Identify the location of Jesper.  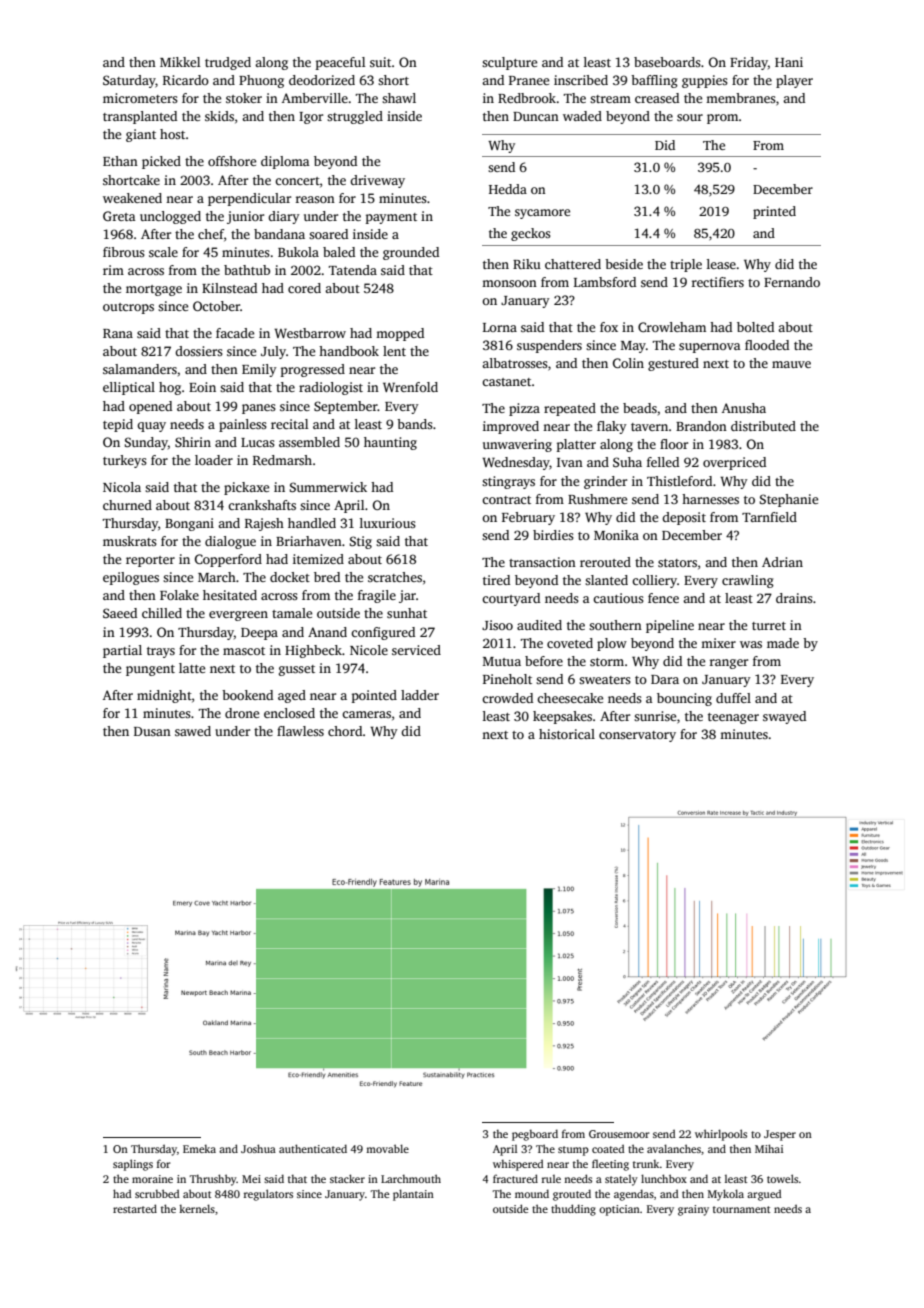
(780, 1135).
